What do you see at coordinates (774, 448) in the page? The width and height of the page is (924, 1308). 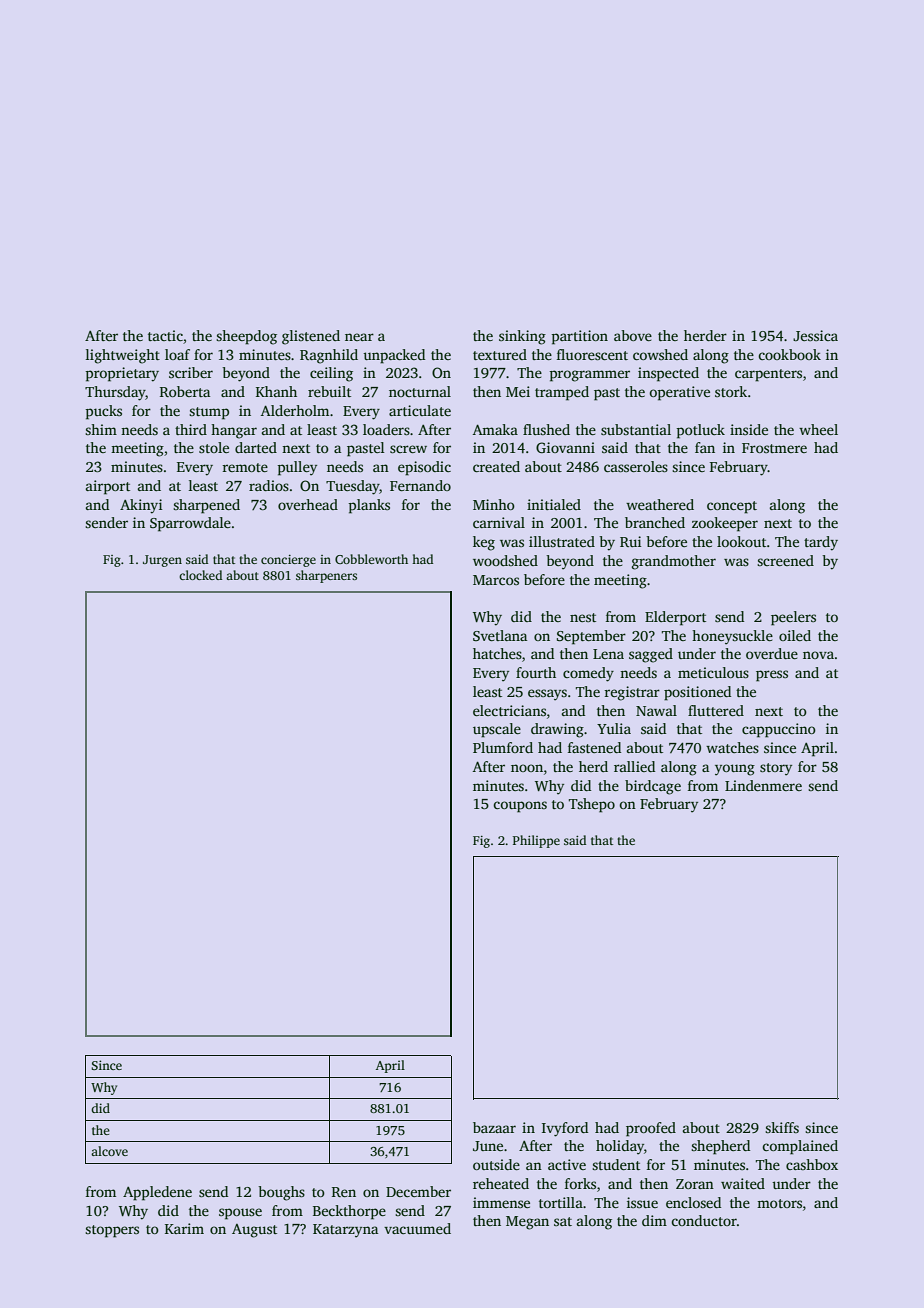 I see `Frostmere` at bounding box center [774, 448].
